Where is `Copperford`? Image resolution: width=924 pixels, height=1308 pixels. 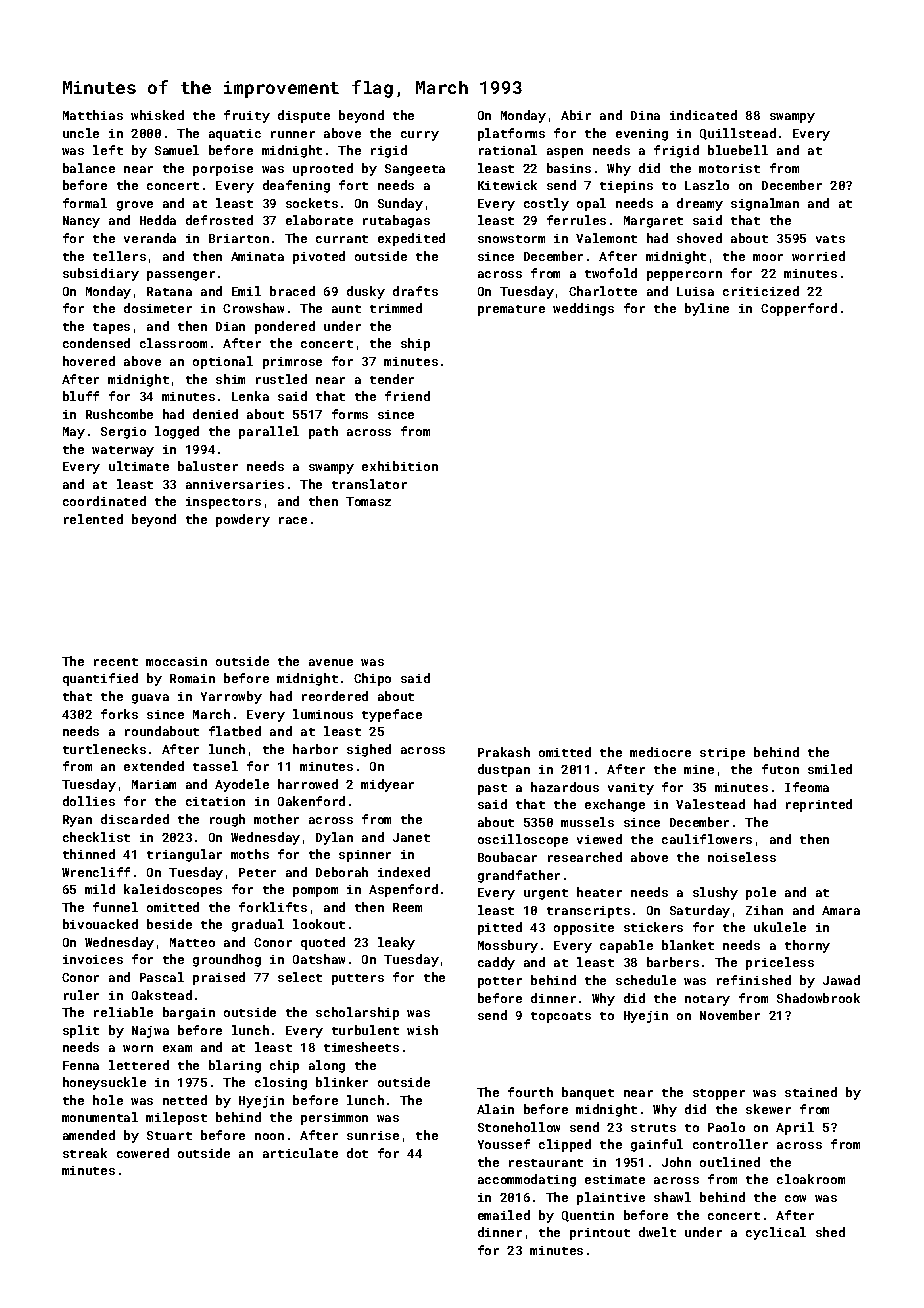 Copperford is located at coordinates (799, 309).
